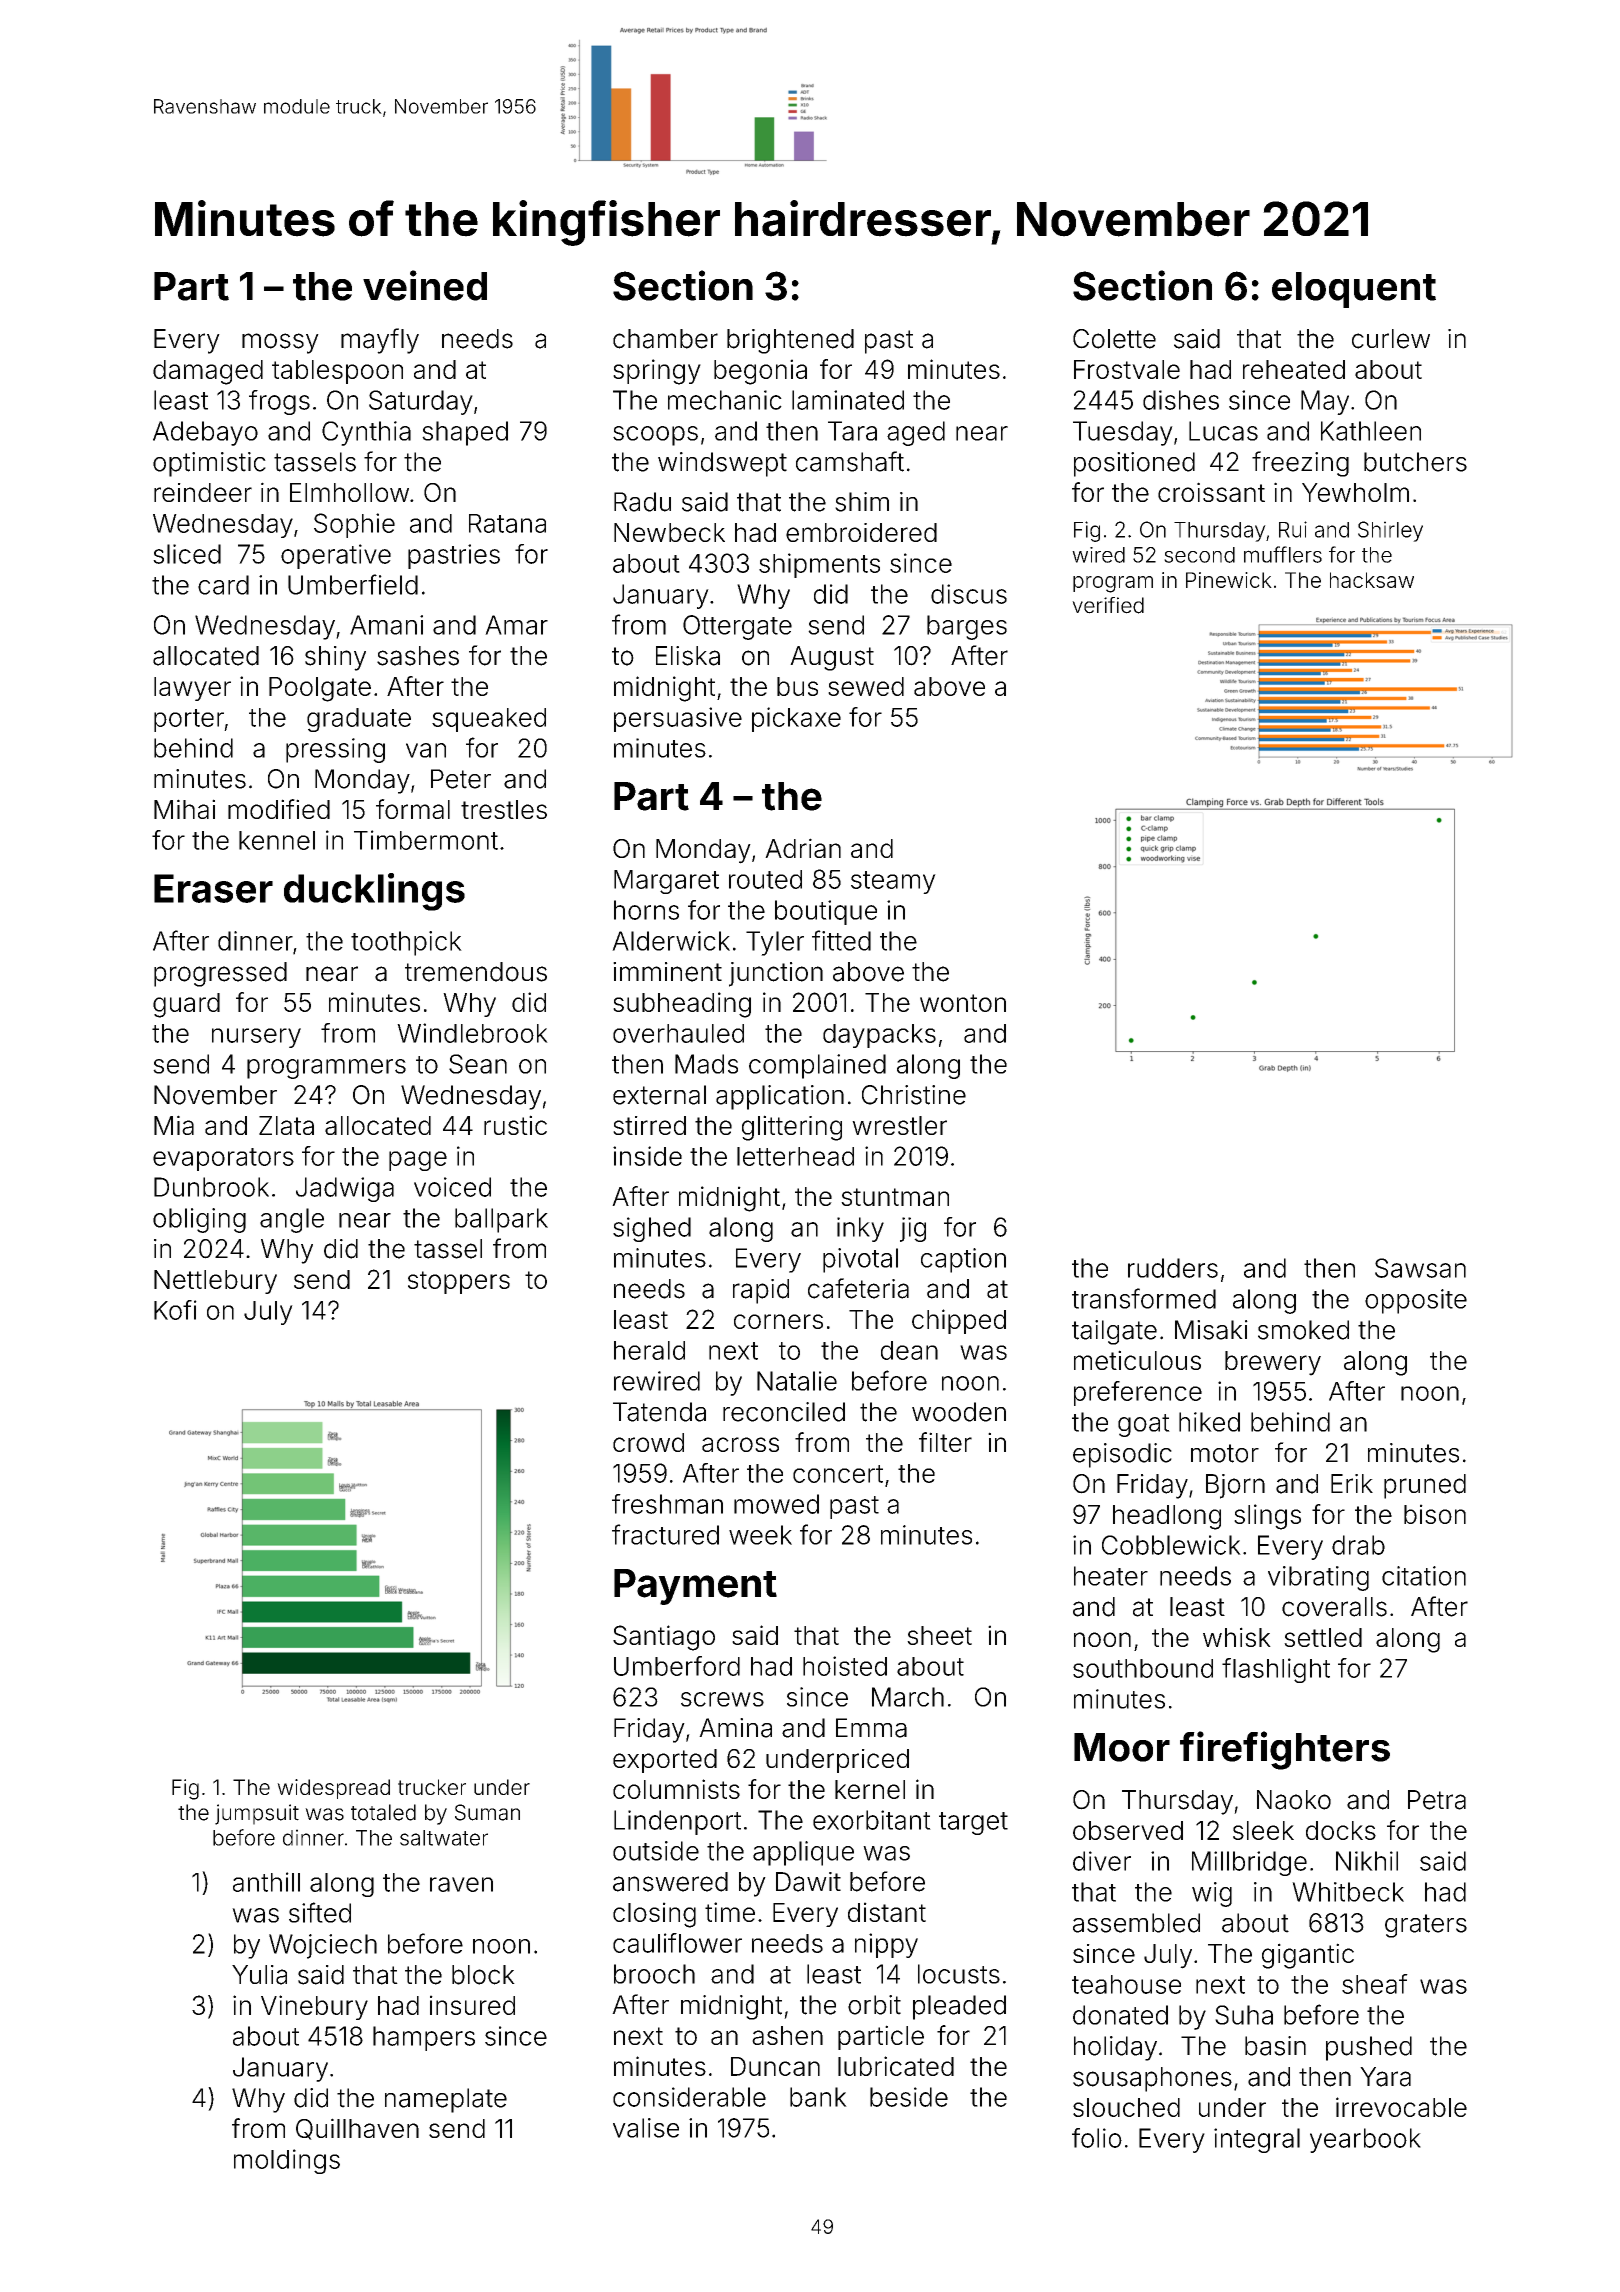 The image size is (1620, 2292). Describe the element at coordinates (677, 1822) in the screenshot. I see `Lindenport` at that location.
